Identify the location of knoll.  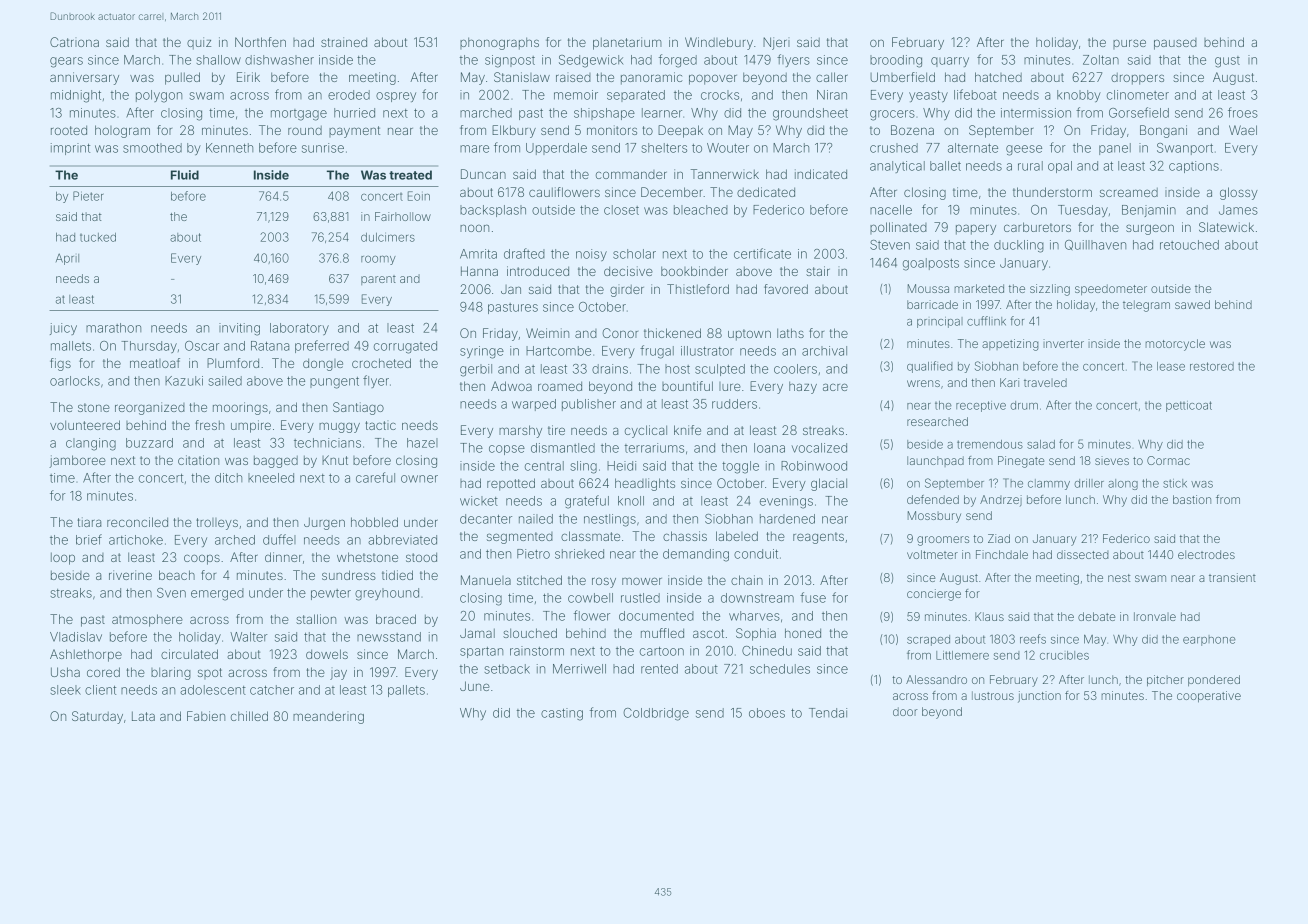
(631, 501).
